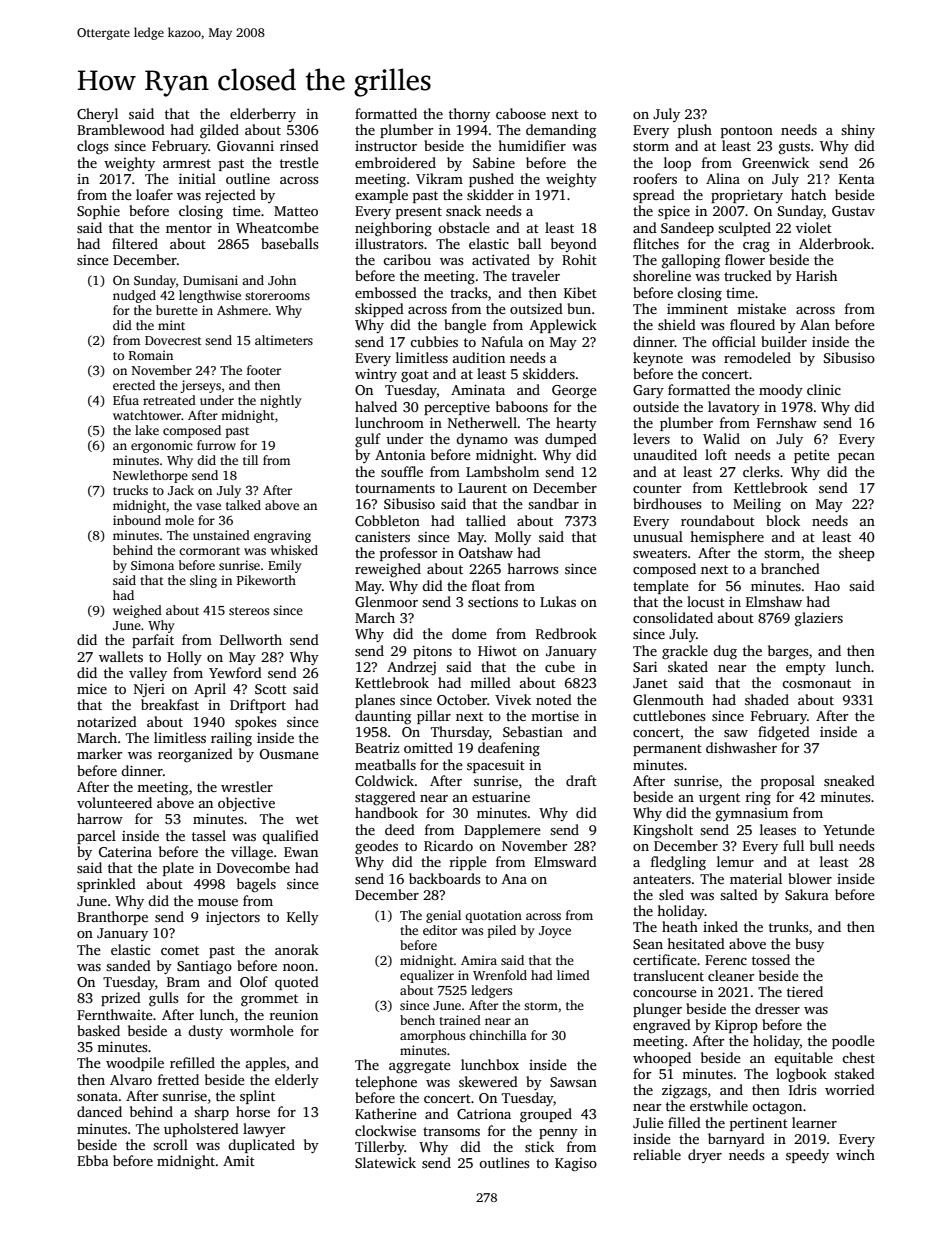 The height and width of the document is (1233, 952). What do you see at coordinates (514, 879) in the document?
I see `Ana` at bounding box center [514, 879].
